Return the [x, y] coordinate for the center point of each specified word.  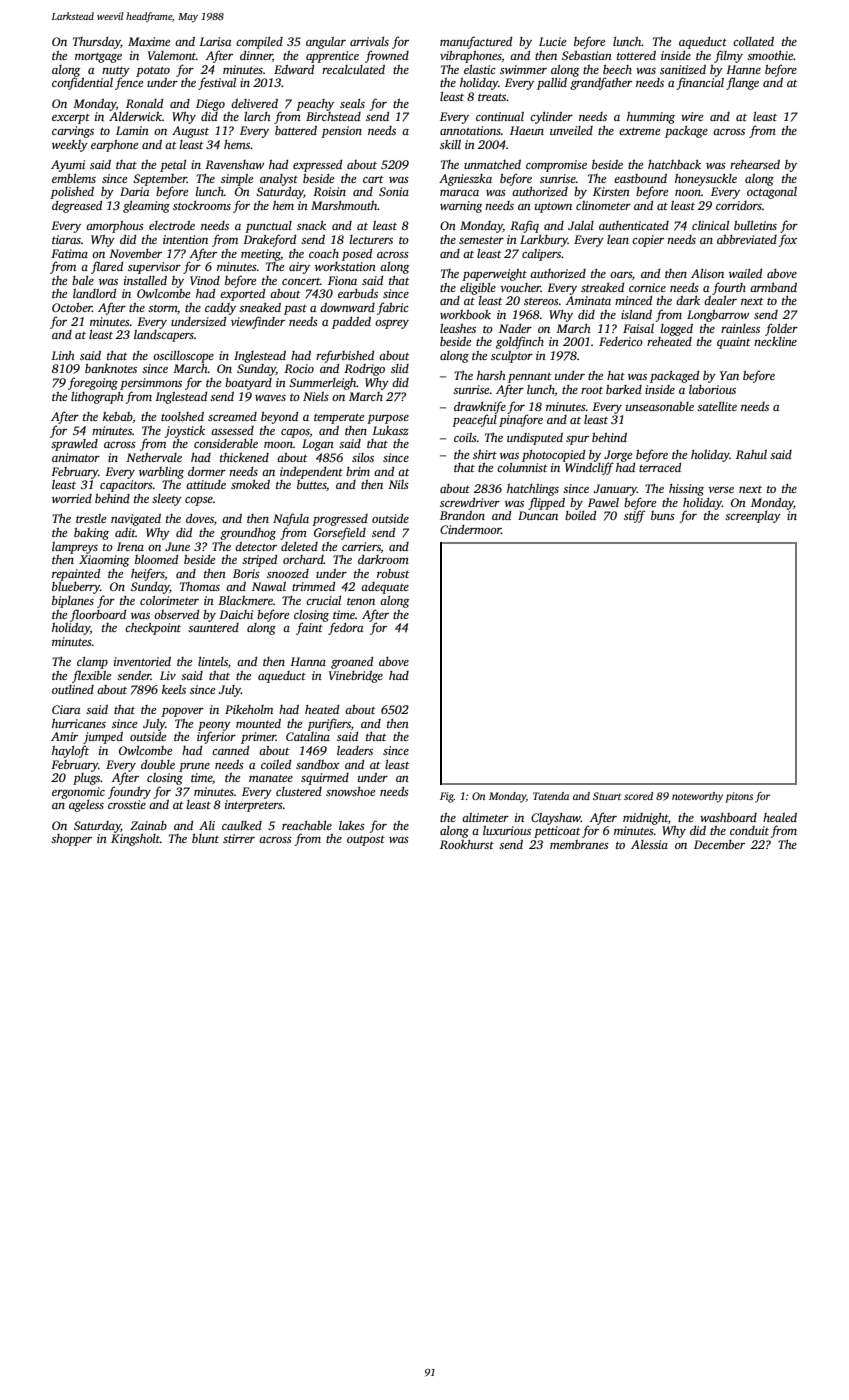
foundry [129, 792]
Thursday [96, 43]
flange [742, 83]
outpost [366, 841]
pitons [739, 797]
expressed [317, 166]
